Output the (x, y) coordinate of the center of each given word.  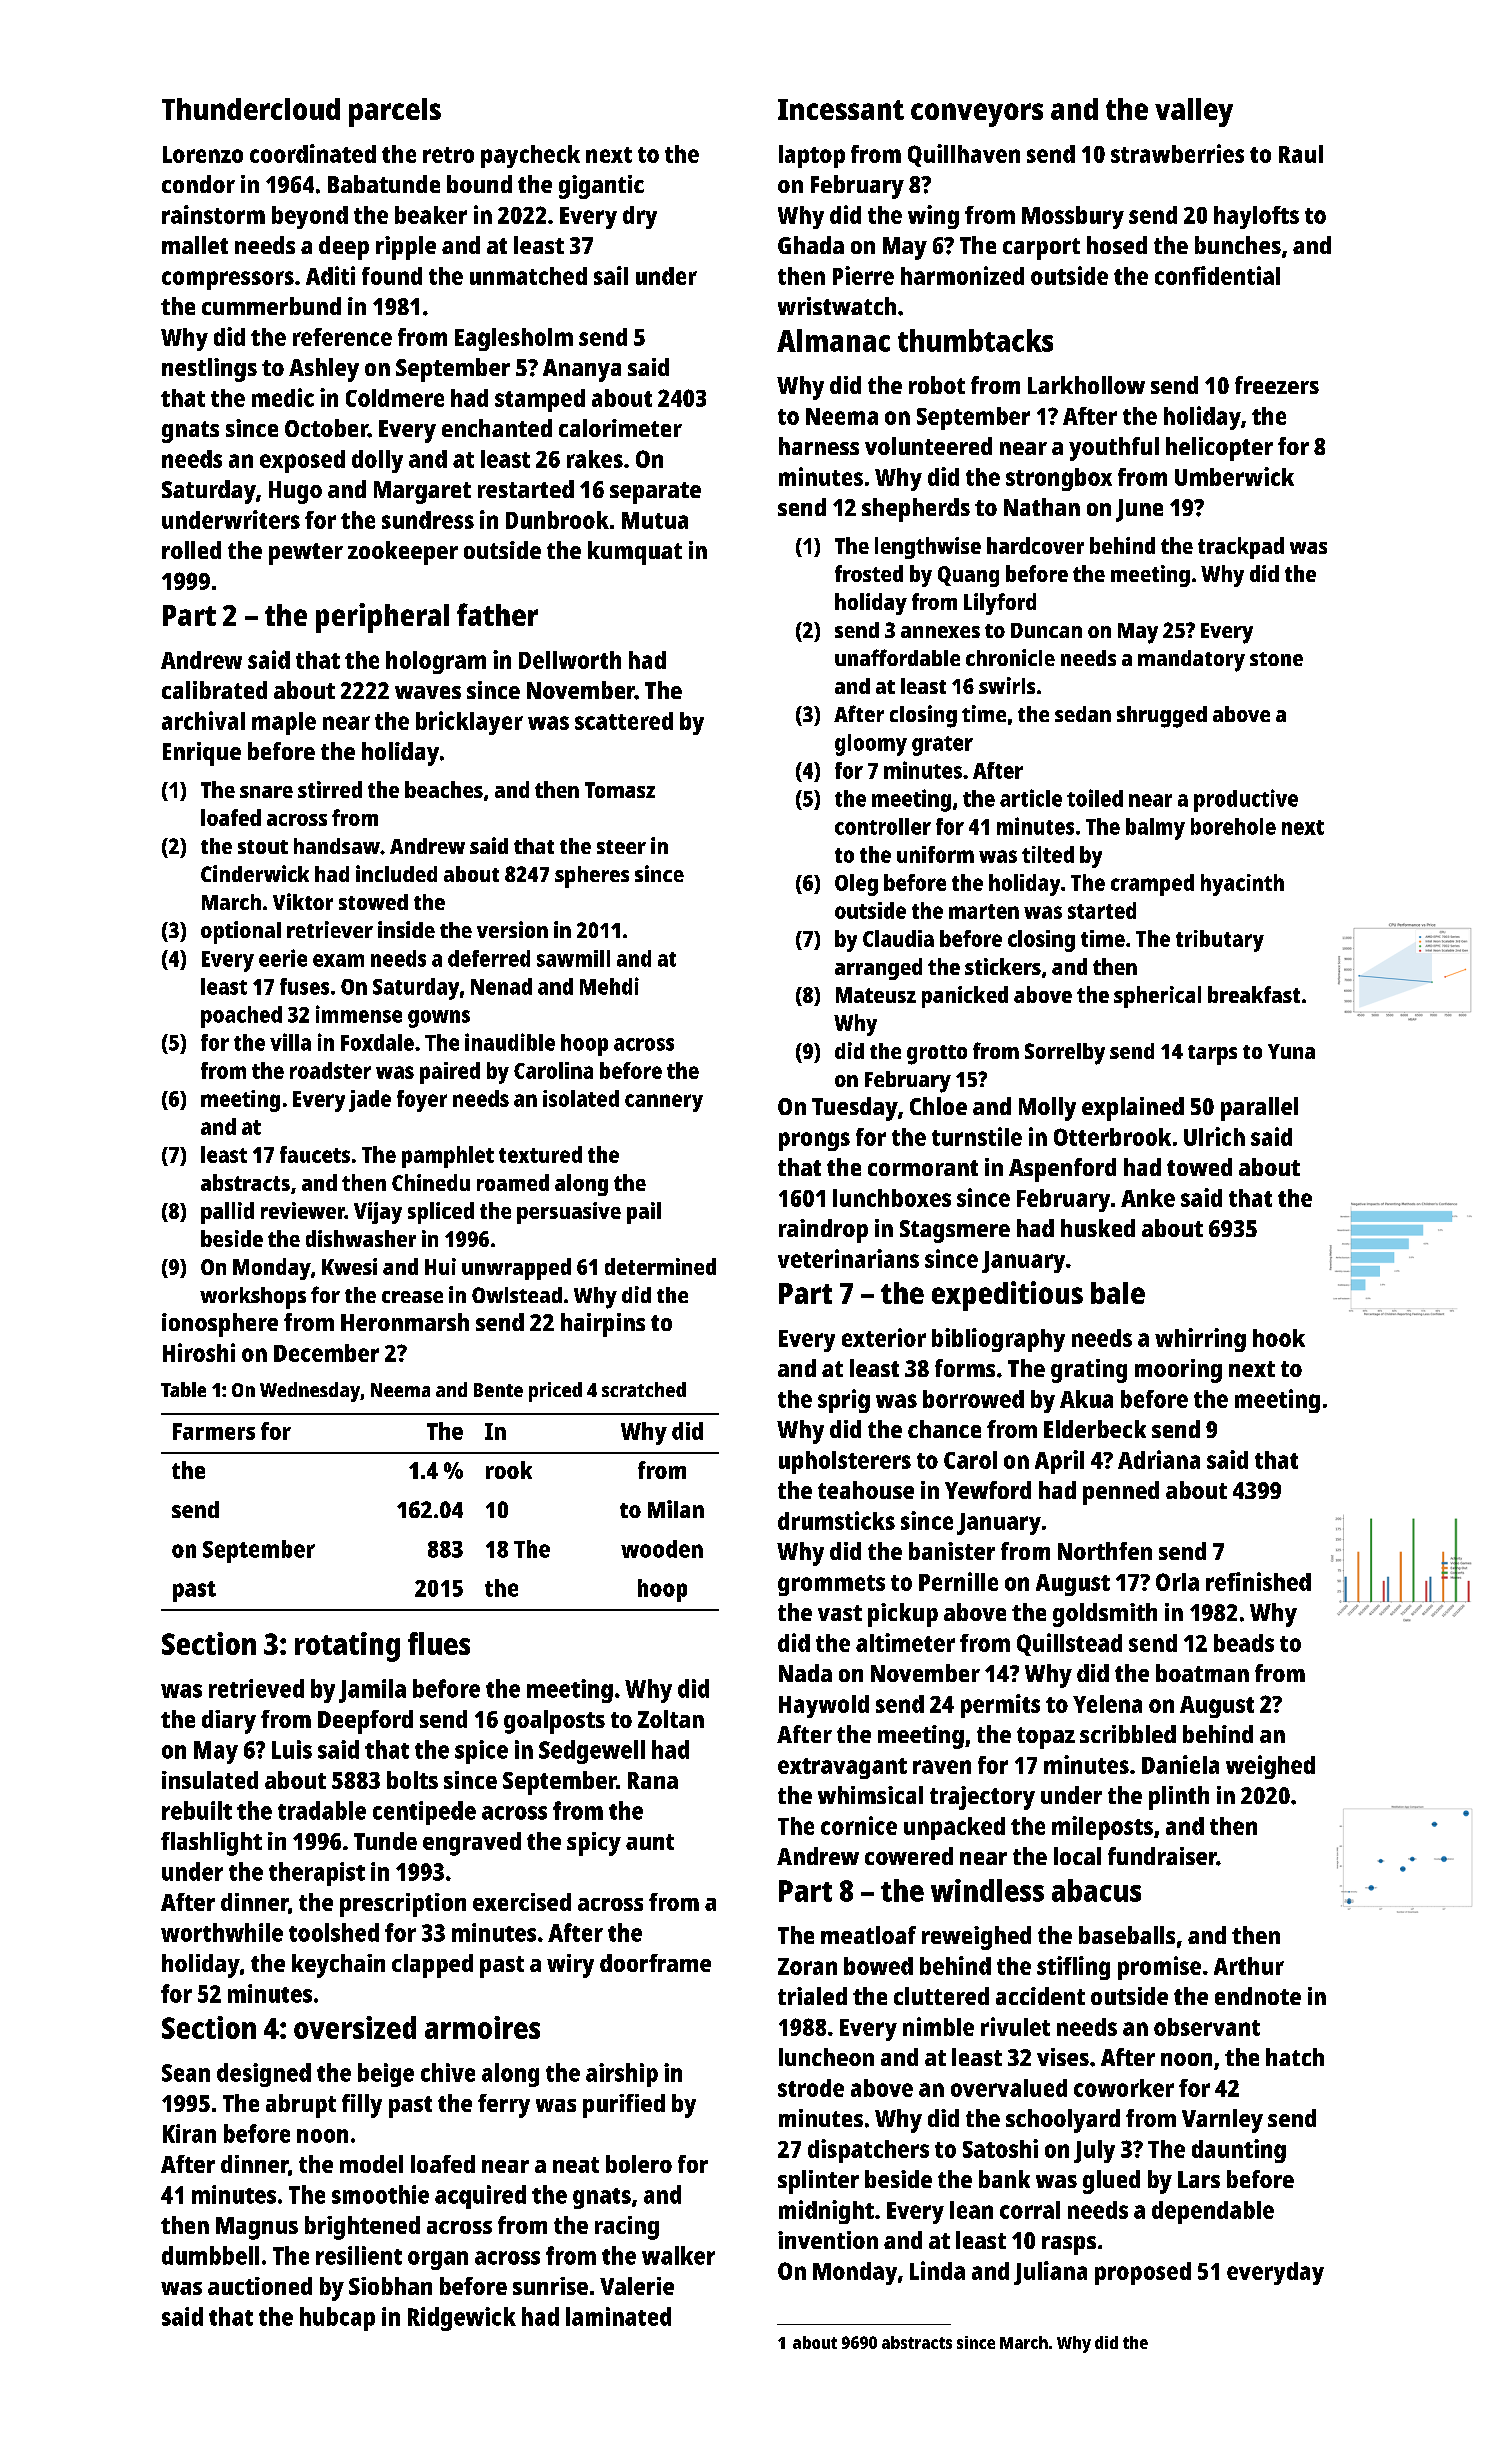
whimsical (870, 1795)
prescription (403, 1905)
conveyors (977, 115)
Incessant (841, 109)
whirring (1200, 1340)
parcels (395, 112)
